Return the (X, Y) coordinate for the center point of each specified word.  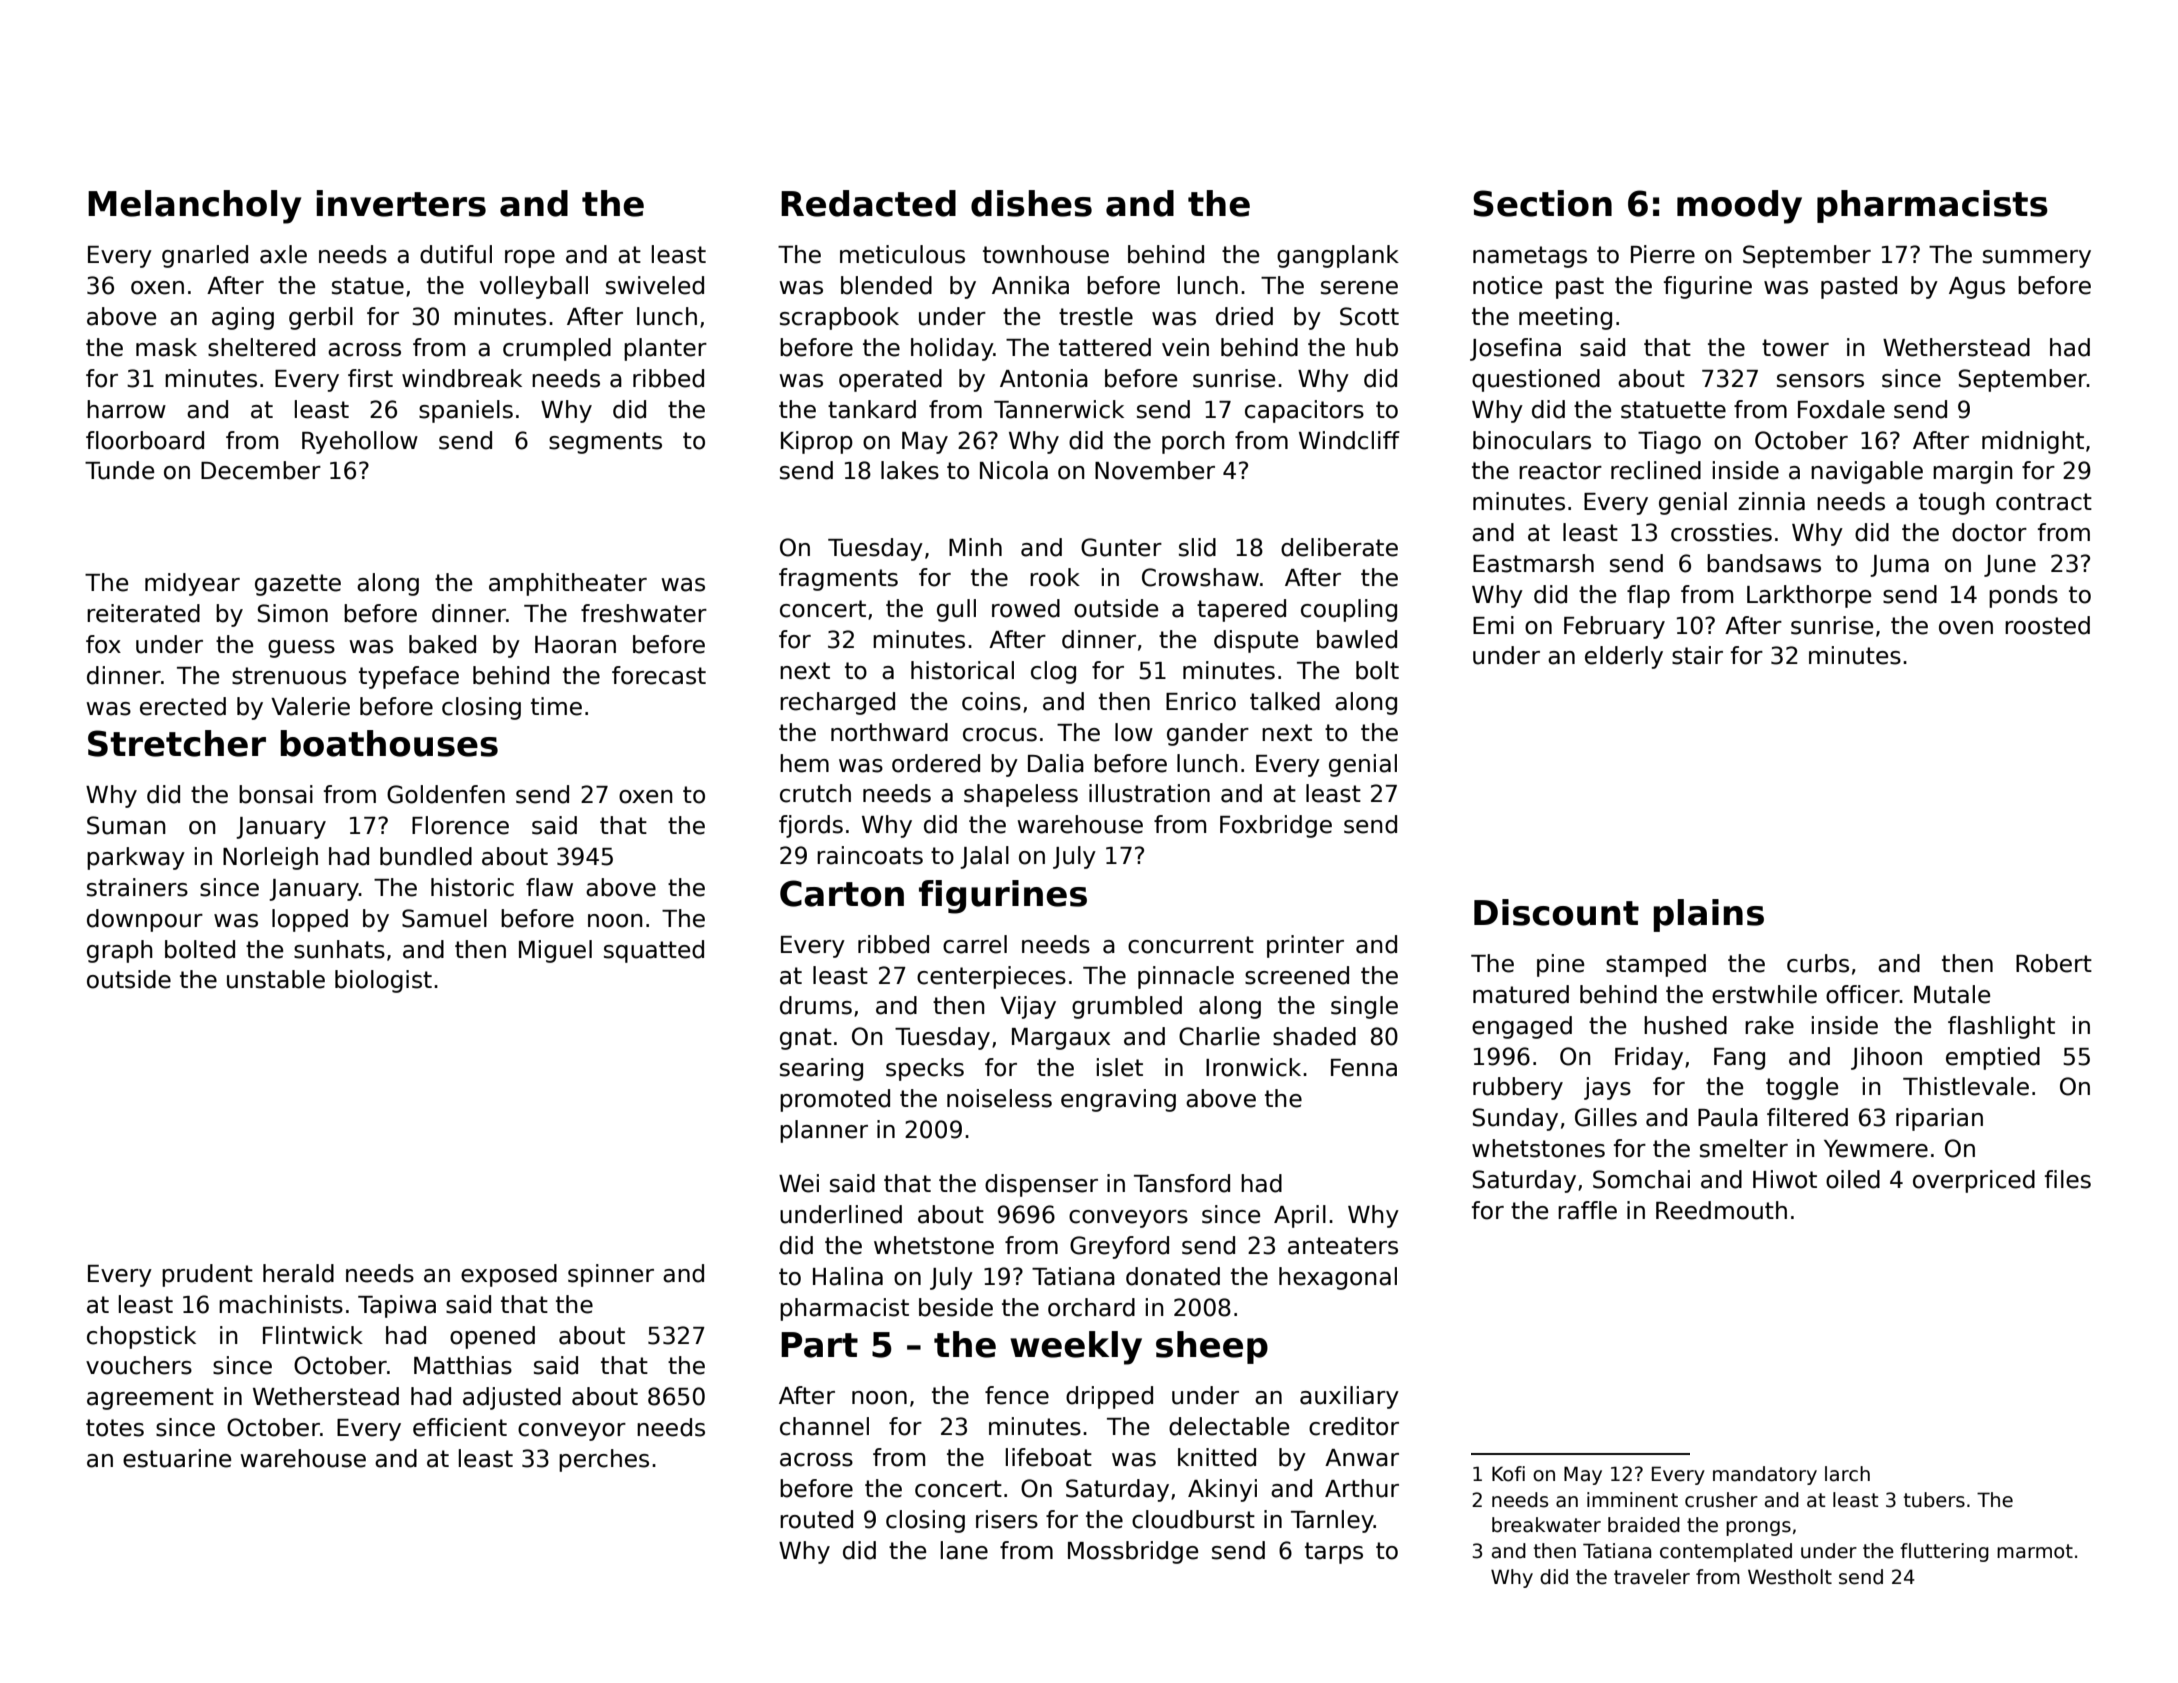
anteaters (1343, 1246)
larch (1847, 1474)
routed (816, 1519)
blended (886, 285)
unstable (276, 979)
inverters (401, 203)
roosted (2047, 625)
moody (1739, 207)
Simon (293, 613)
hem (804, 763)
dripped (1109, 1397)
